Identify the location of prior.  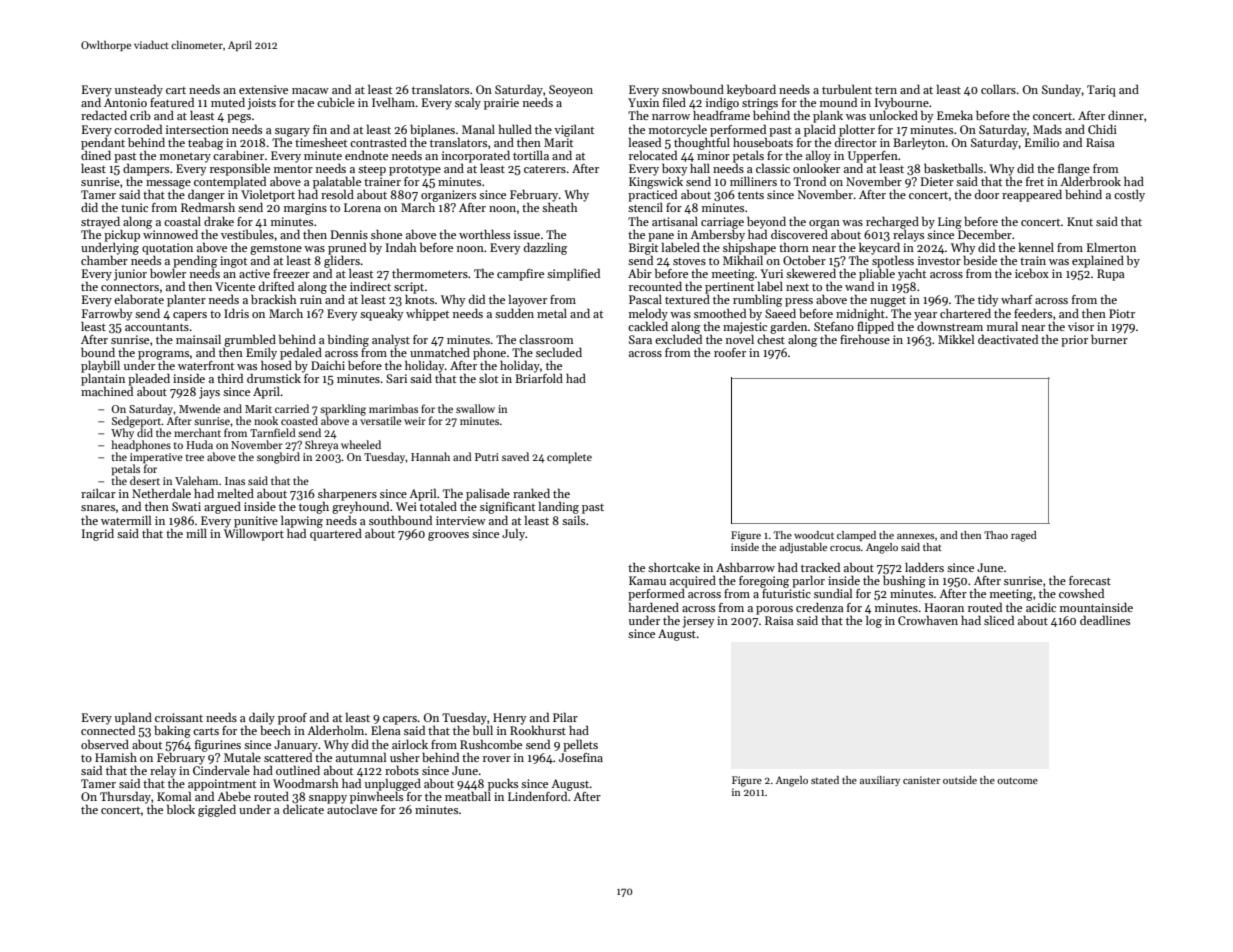
(1074, 341).
